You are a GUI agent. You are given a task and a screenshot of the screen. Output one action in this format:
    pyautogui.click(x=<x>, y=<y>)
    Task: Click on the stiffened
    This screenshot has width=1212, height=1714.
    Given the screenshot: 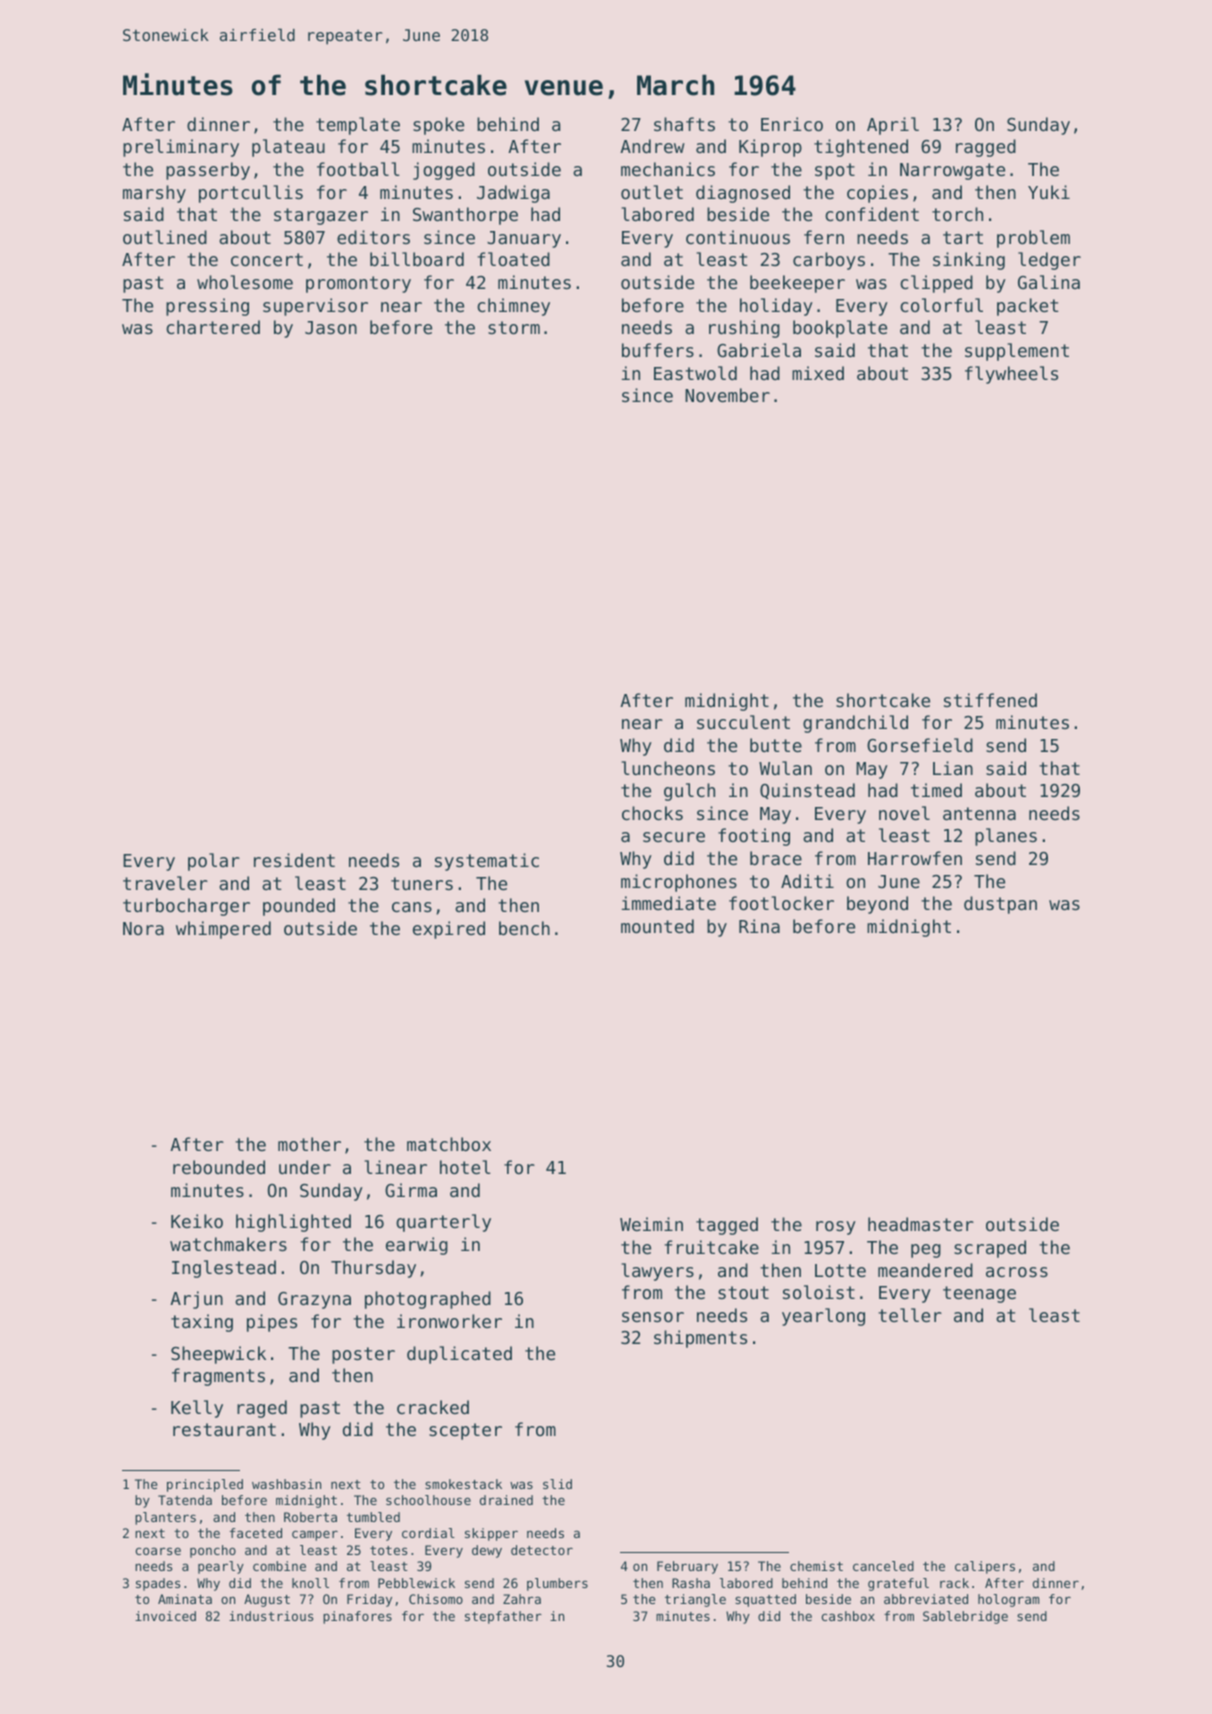 What is the action you would take?
    pyautogui.click(x=990, y=700)
